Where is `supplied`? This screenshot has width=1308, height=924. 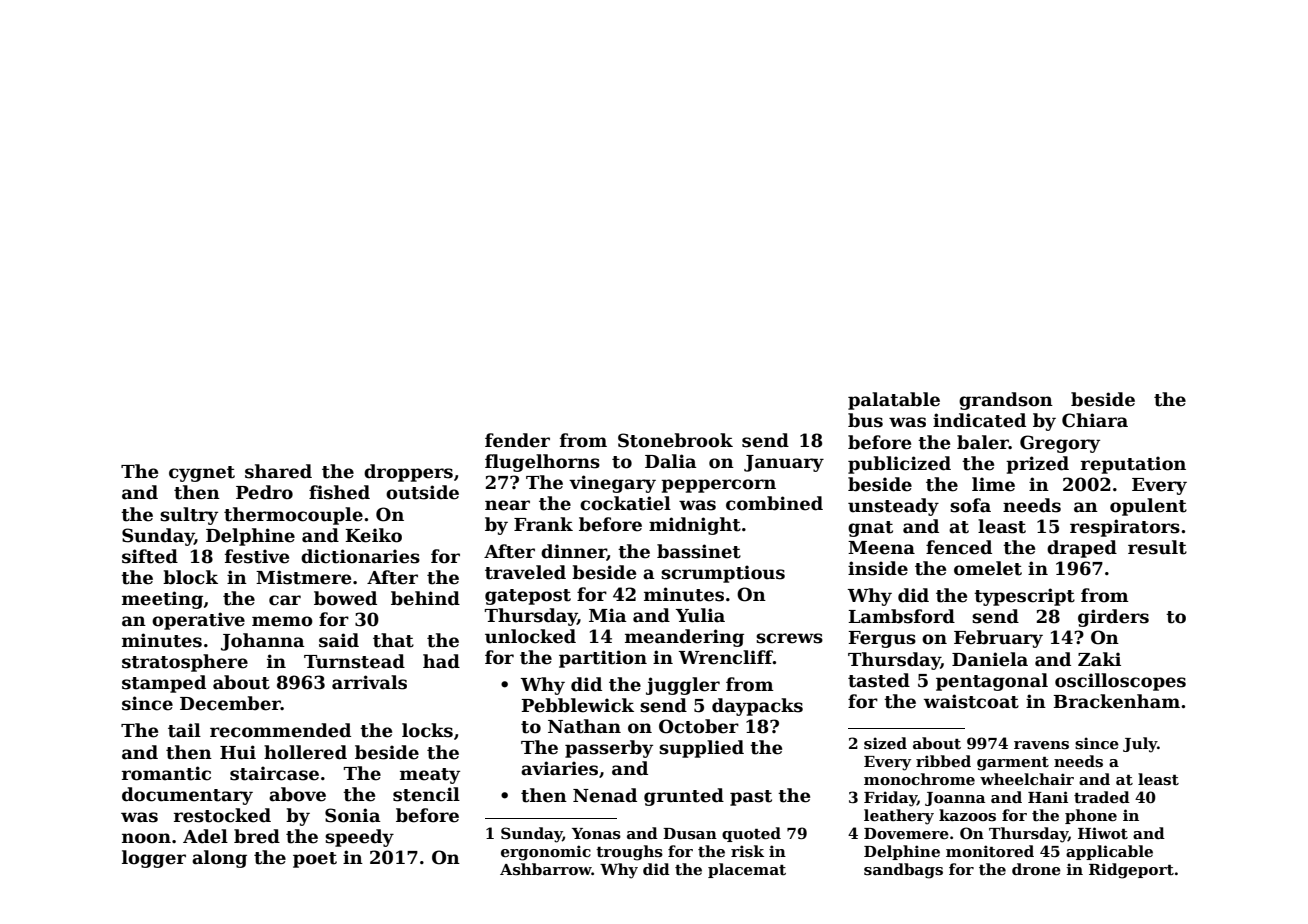
supplied is located at coordinates (701, 749).
